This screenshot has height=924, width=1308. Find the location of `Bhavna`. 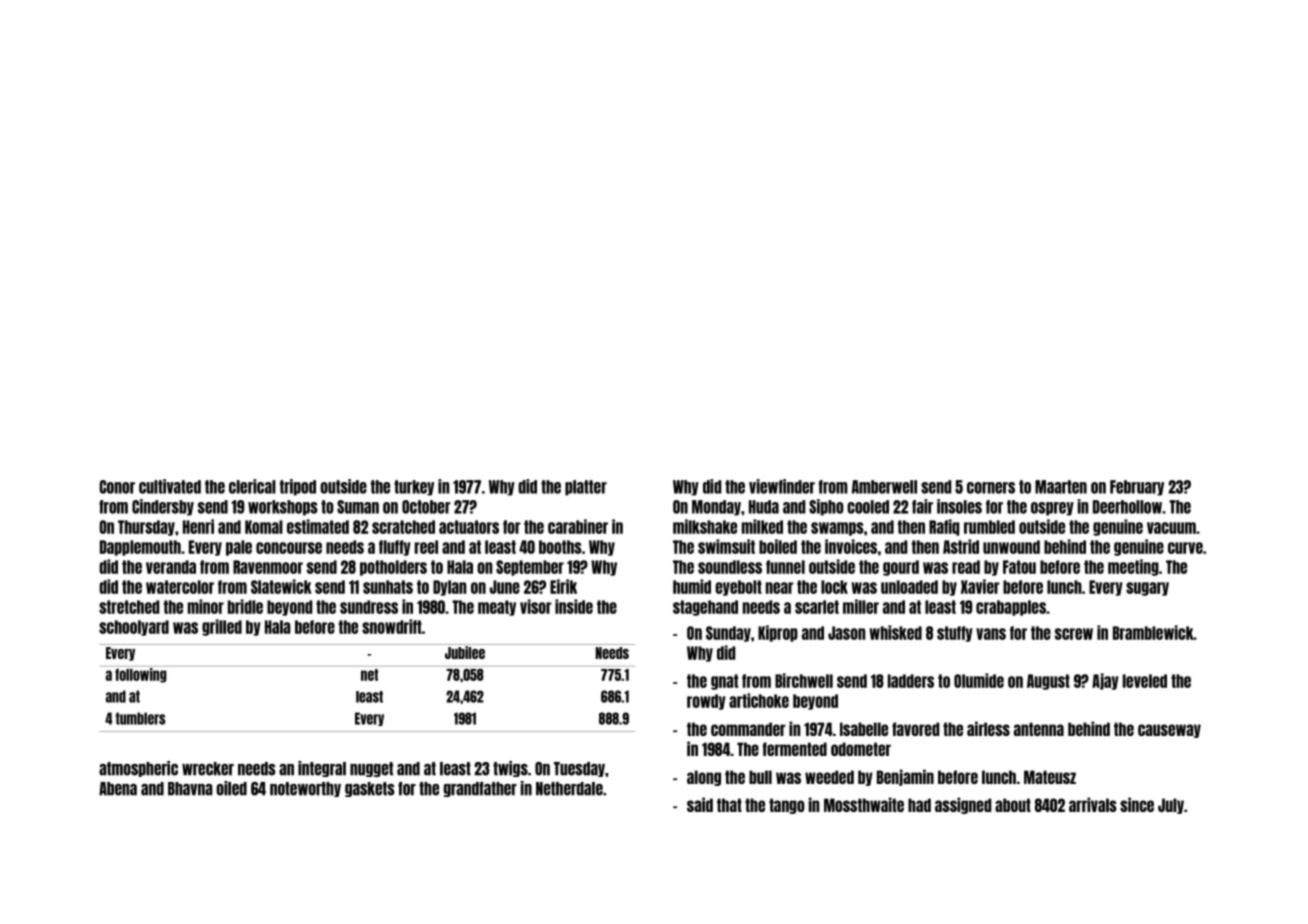

Bhavna is located at coordinates (190, 789).
